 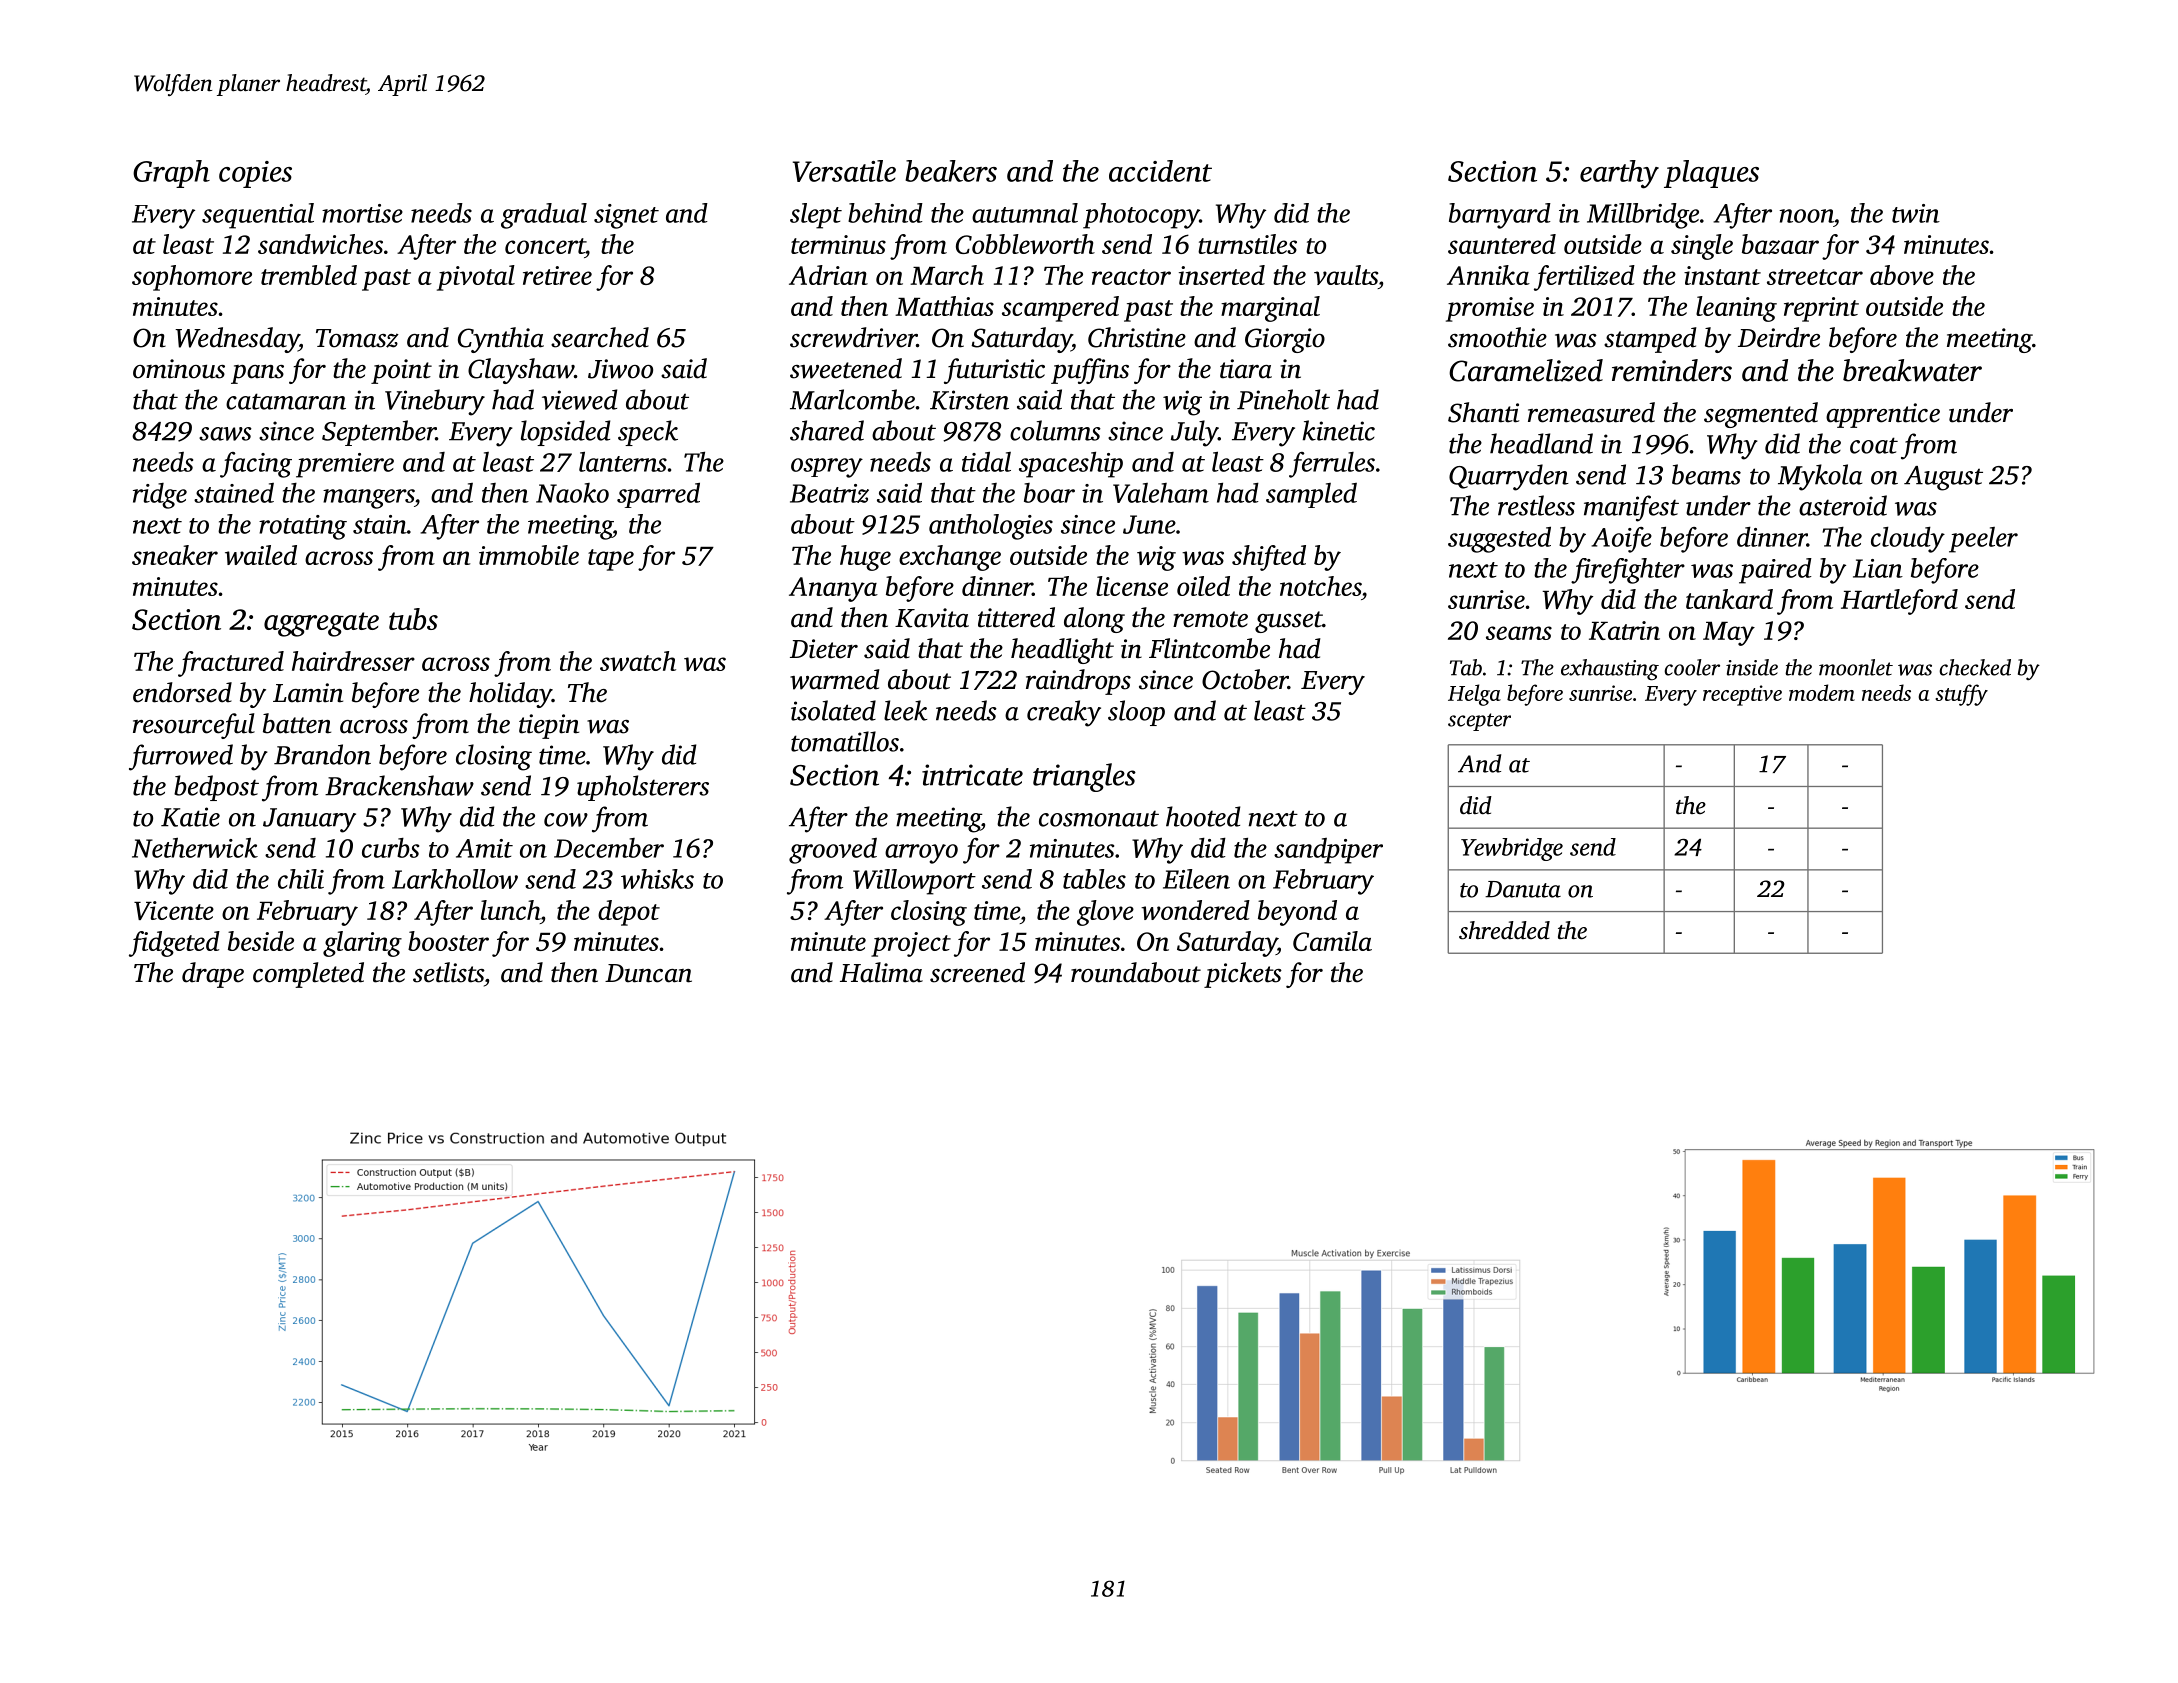 What do you see at coordinates (1479, 722) in the page?
I see `scepter` at bounding box center [1479, 722].
